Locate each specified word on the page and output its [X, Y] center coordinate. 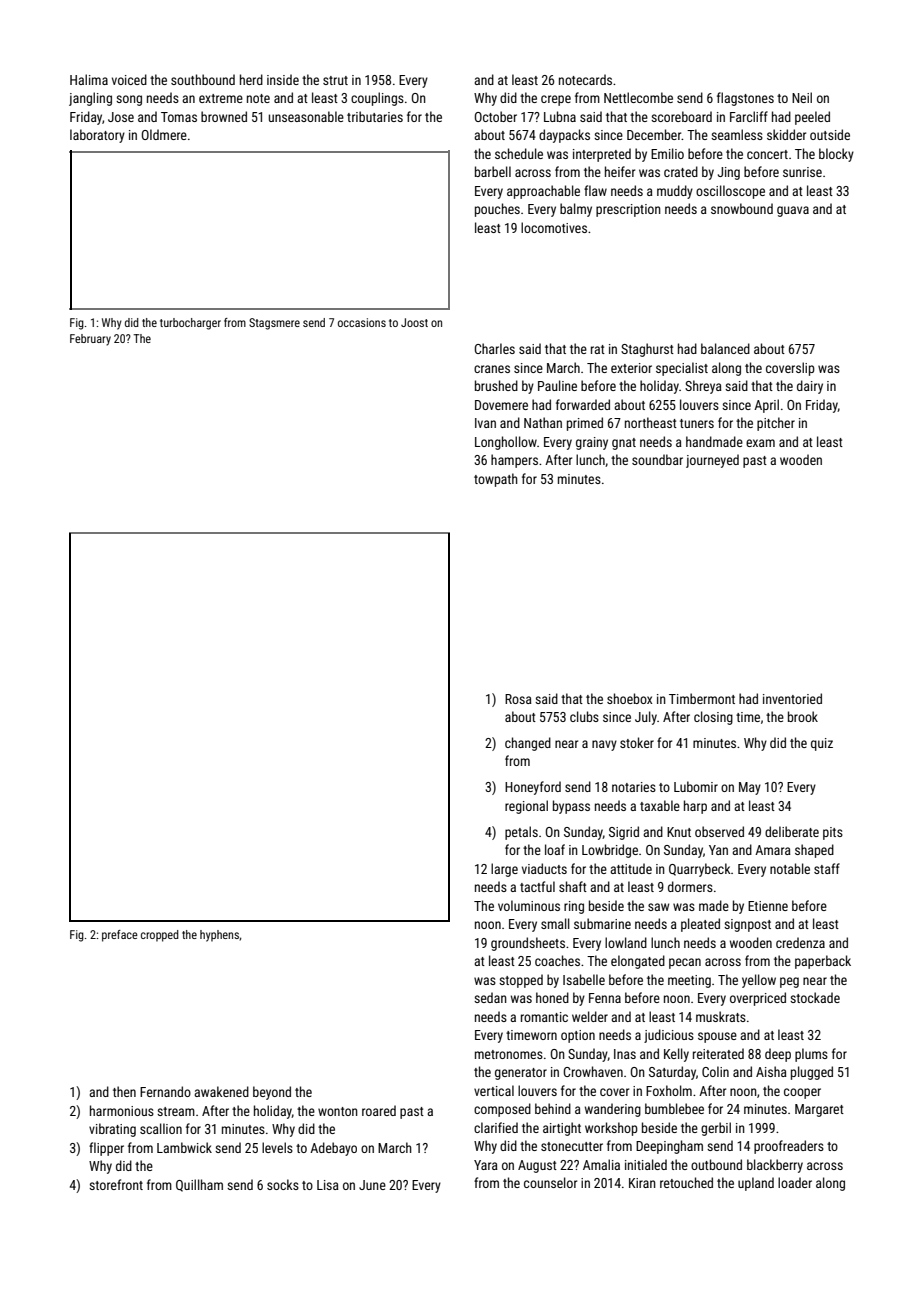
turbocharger [190, 324]
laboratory [97, 136]
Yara [486, 1165]
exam [760, 443]
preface [120, 936]
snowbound [742, 208]
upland [756, 1184]
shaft [573, 886]
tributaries [375, 116]
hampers [514, 461]
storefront [116, 1184]
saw [658, 907]
